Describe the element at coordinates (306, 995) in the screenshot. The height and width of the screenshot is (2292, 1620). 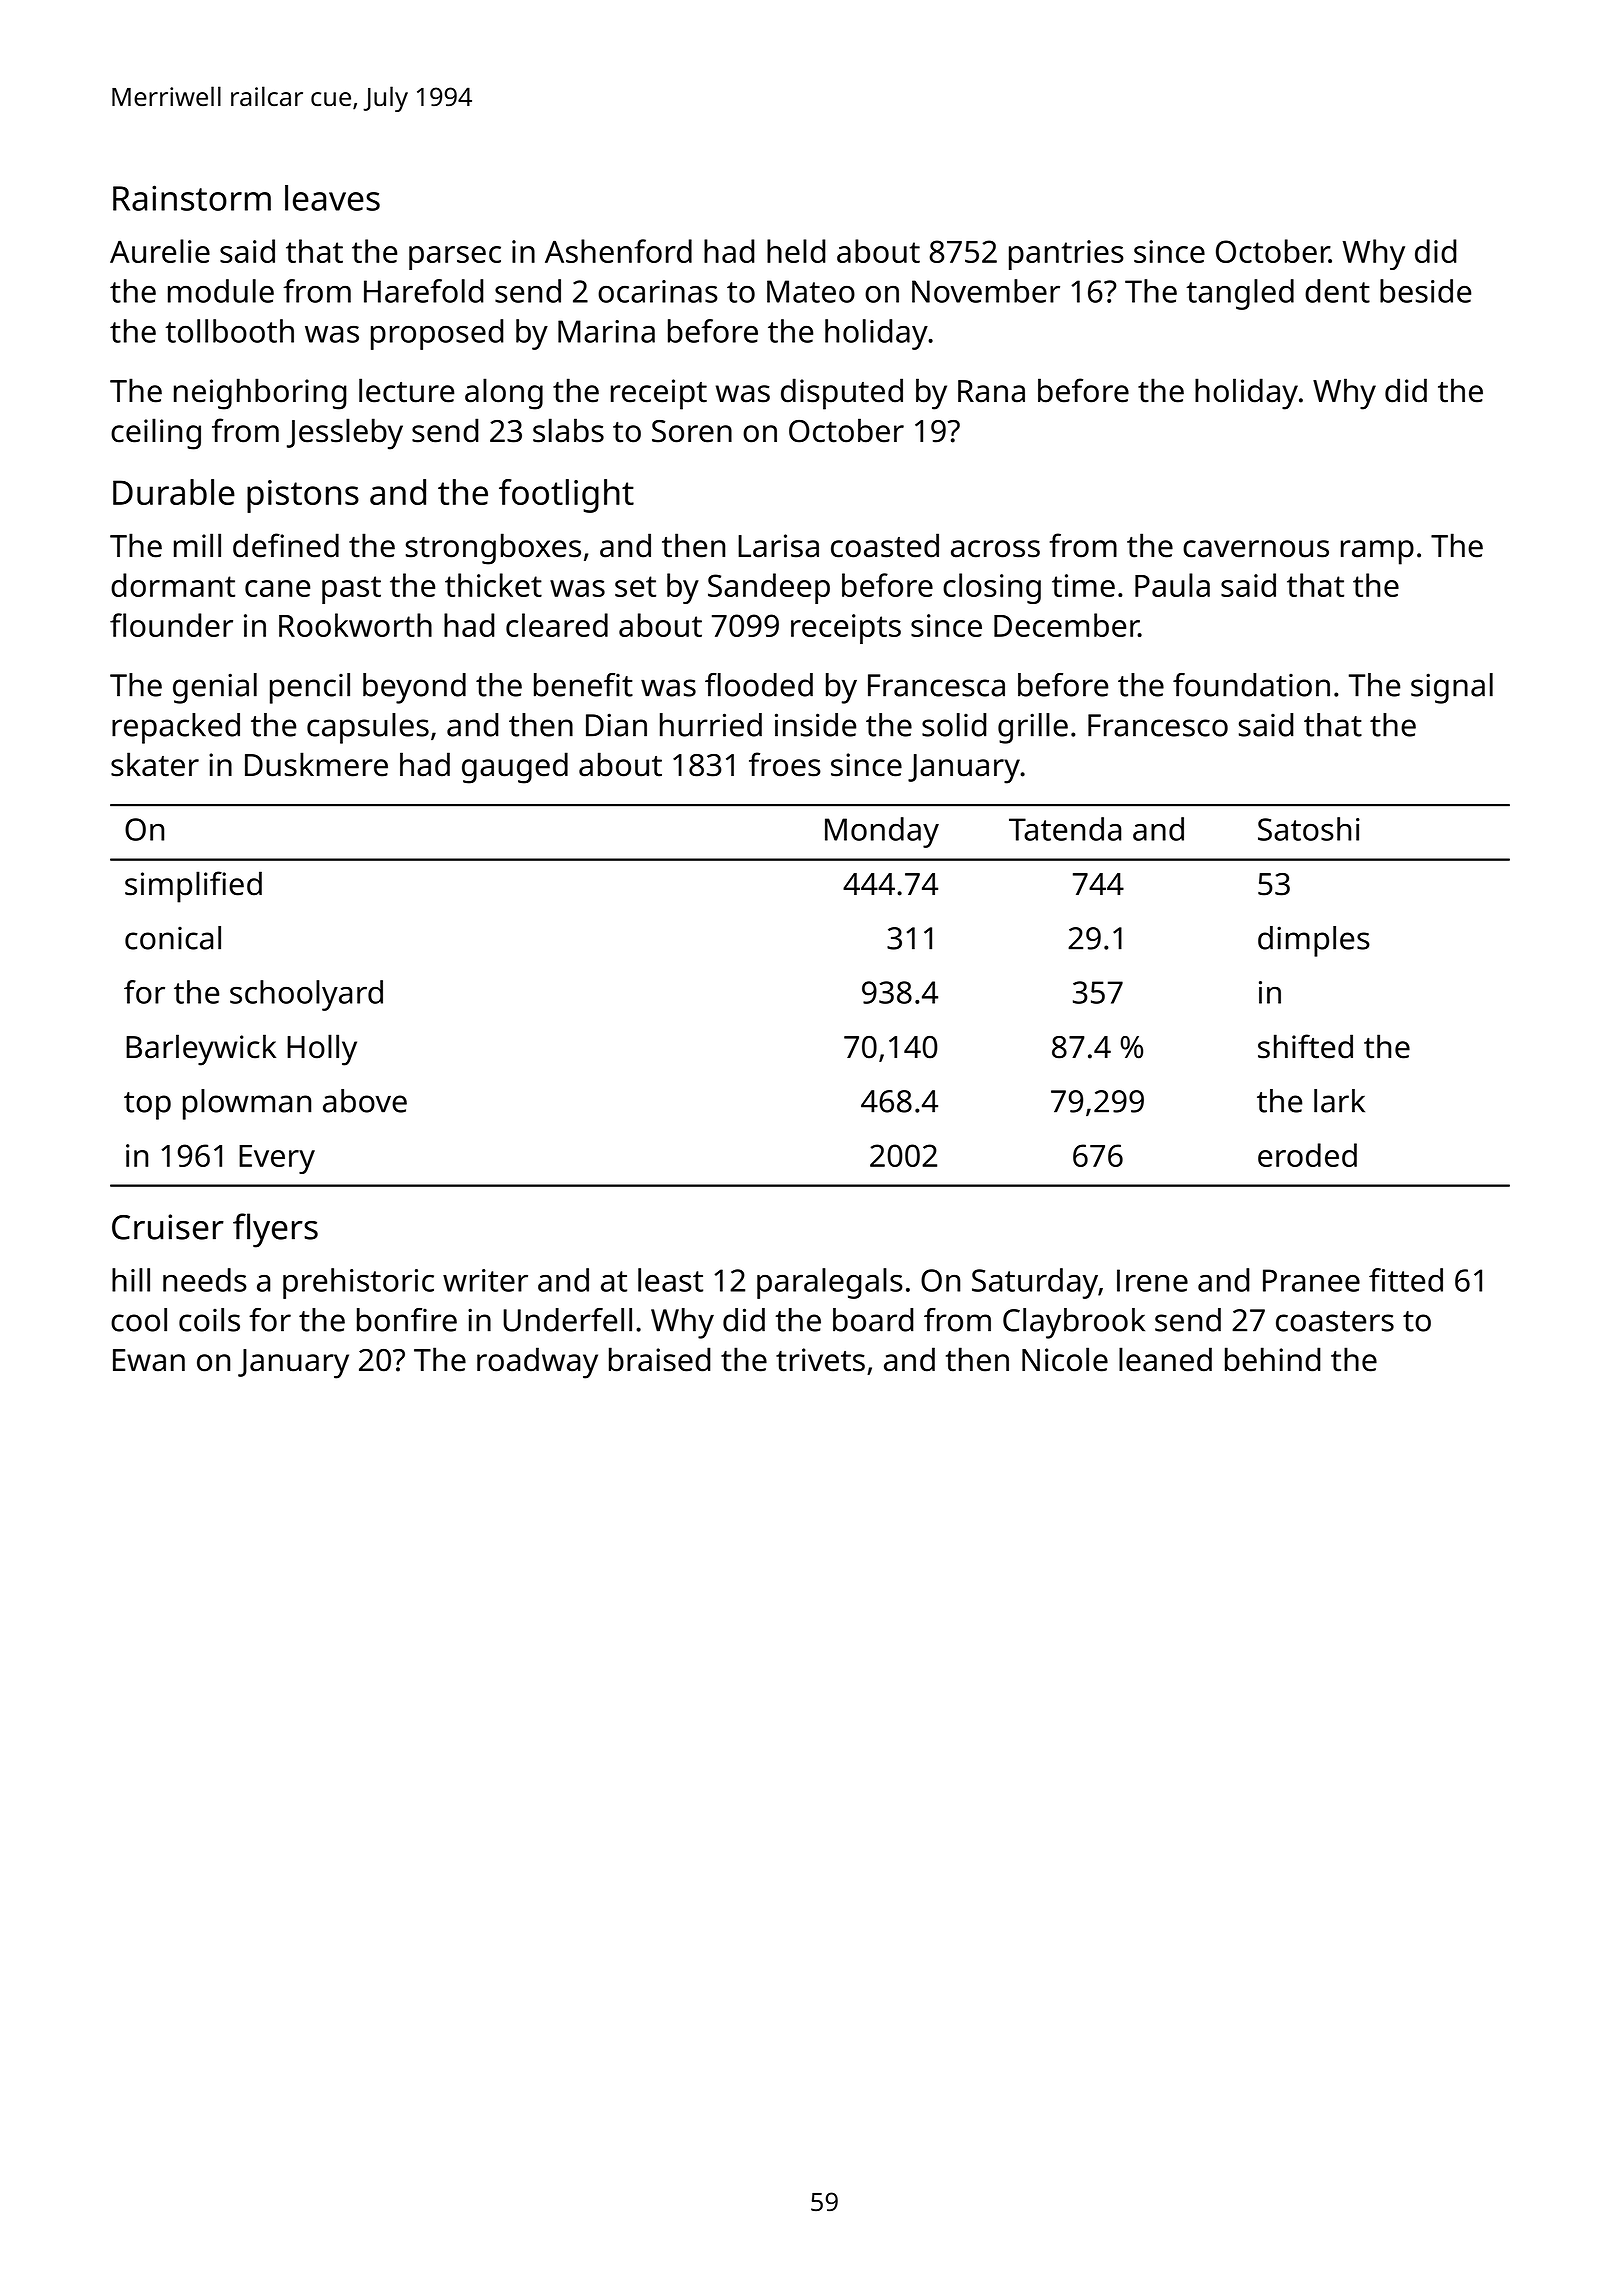
I see `schoolyard` at that location.
